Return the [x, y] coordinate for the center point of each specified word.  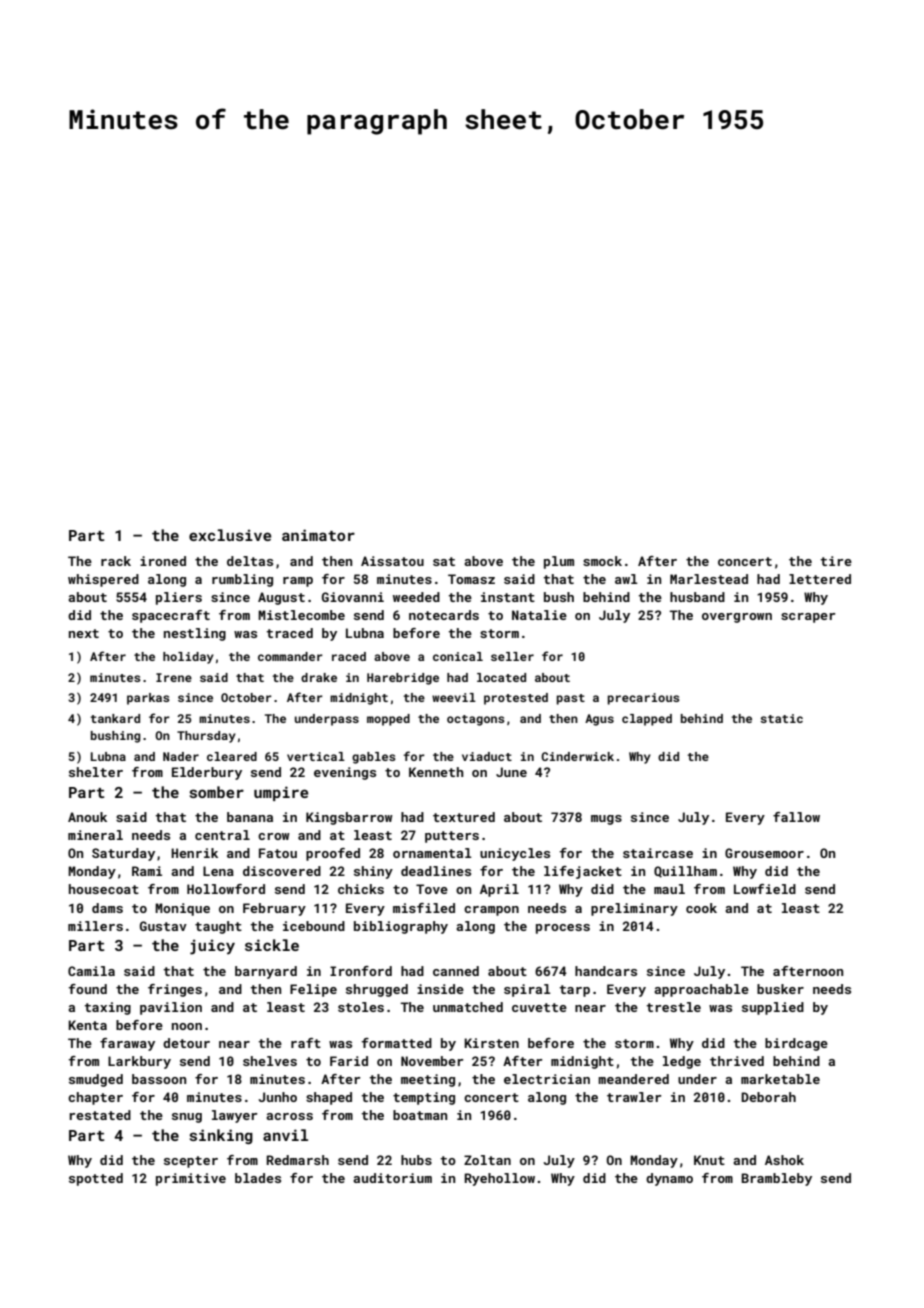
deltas [250, 561]
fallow [796, 817]
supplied [773, 1008]
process [563, 929]
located [501, 677]
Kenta [87, 1025]
